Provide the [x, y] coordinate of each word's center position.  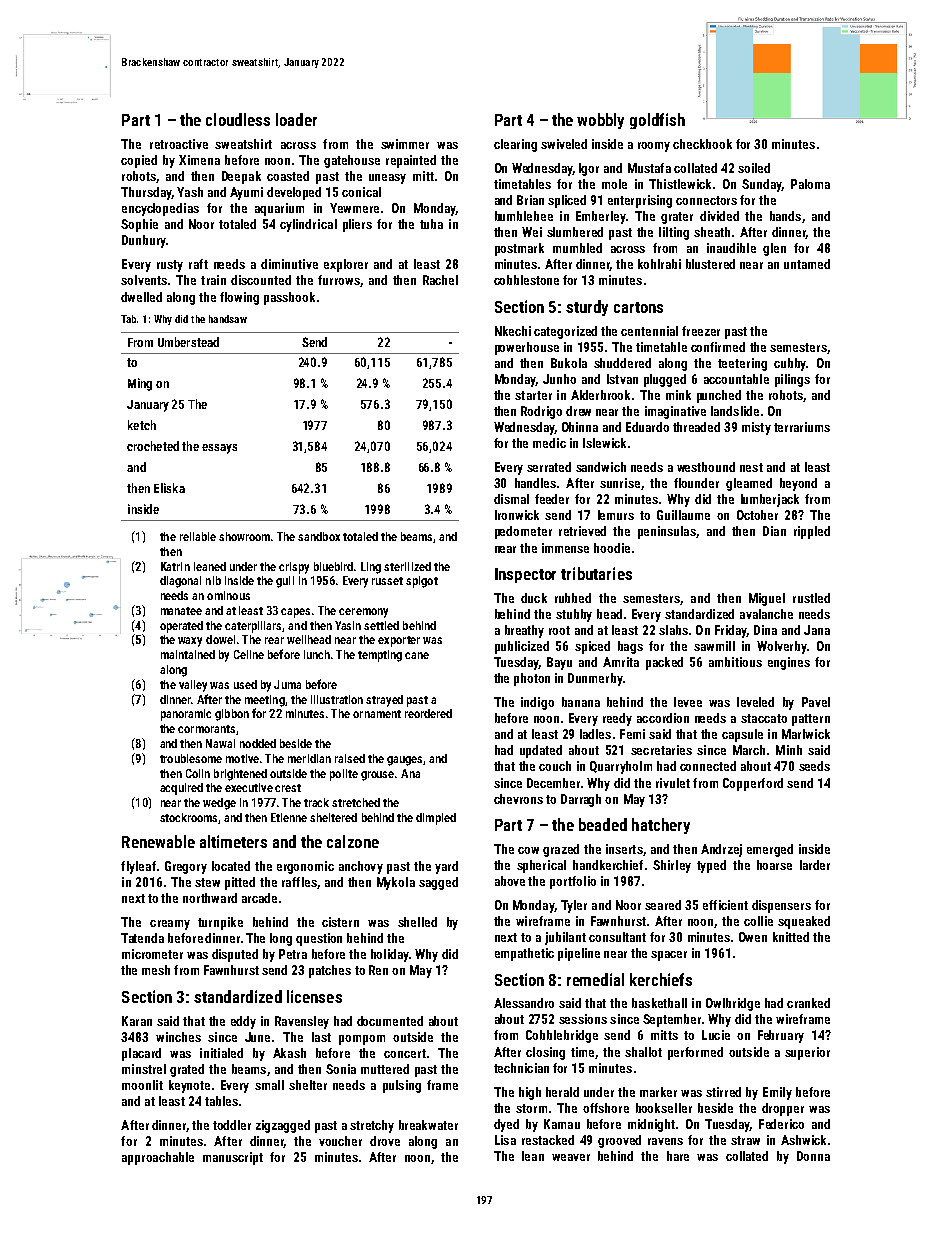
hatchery [661, 826]
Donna [813, 1156]
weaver [571, 1157]
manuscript [233, 1158]
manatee [181, 611]
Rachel [440, 280]
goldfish [657, 121]
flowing [239, 298]
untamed [807, 264]
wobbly [600, 121]
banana [581, 702]
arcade [259, 898]
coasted [288, 176]
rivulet [673, 783]
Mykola [396, 883]
